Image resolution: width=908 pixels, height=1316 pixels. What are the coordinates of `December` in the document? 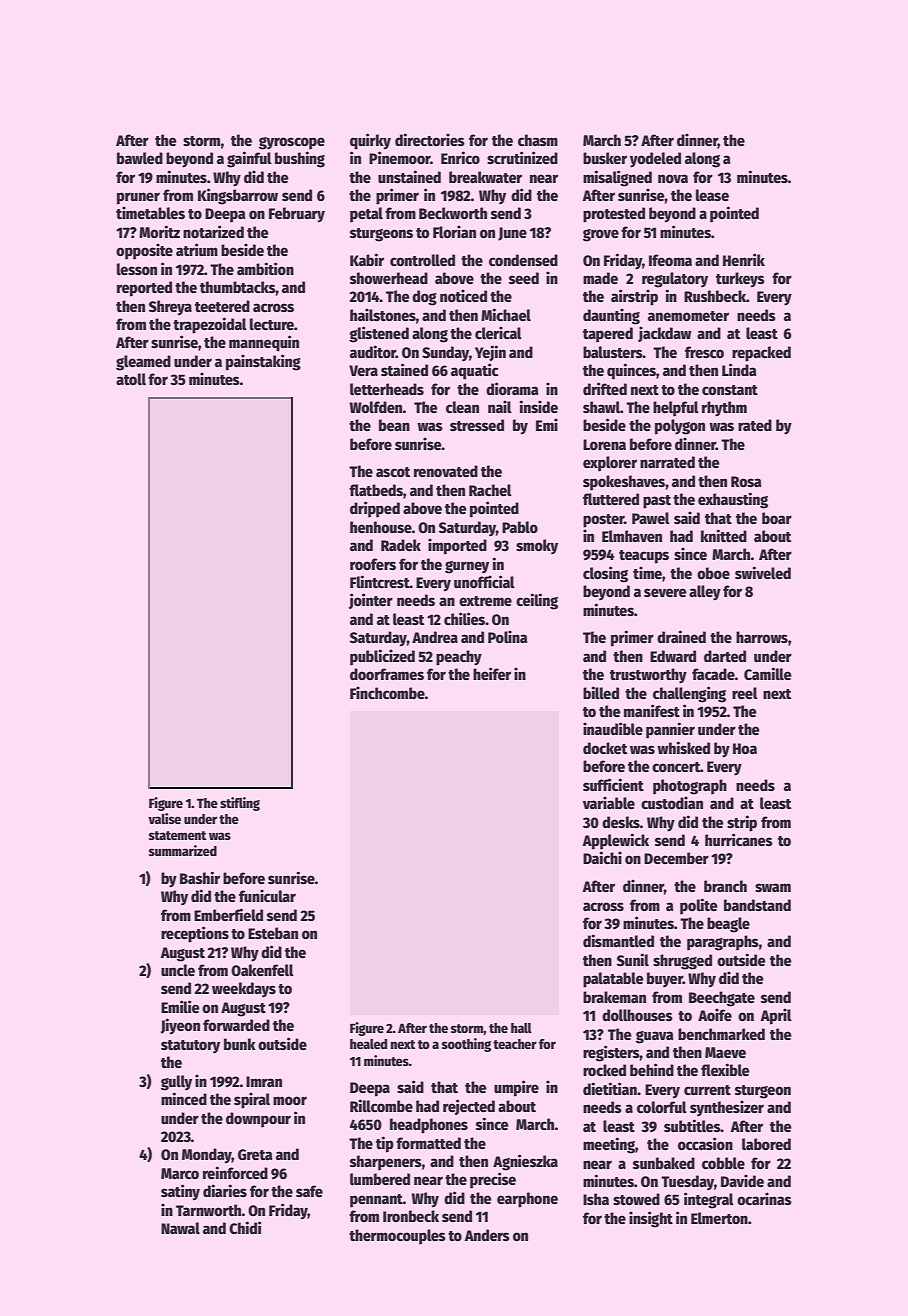 It's located at (676, 858).
